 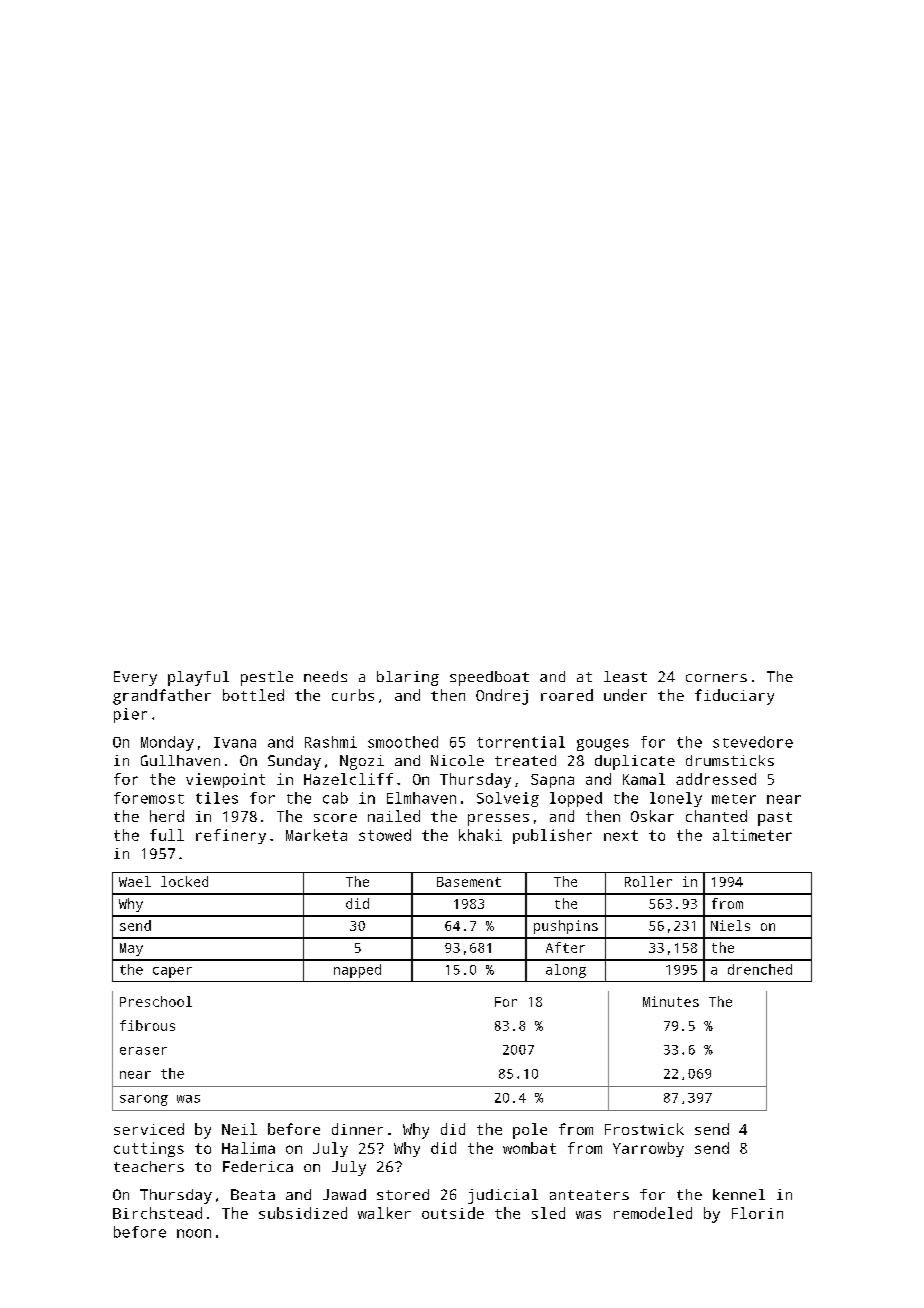 I want to click on Ivana, so click(x=235, y=742).
